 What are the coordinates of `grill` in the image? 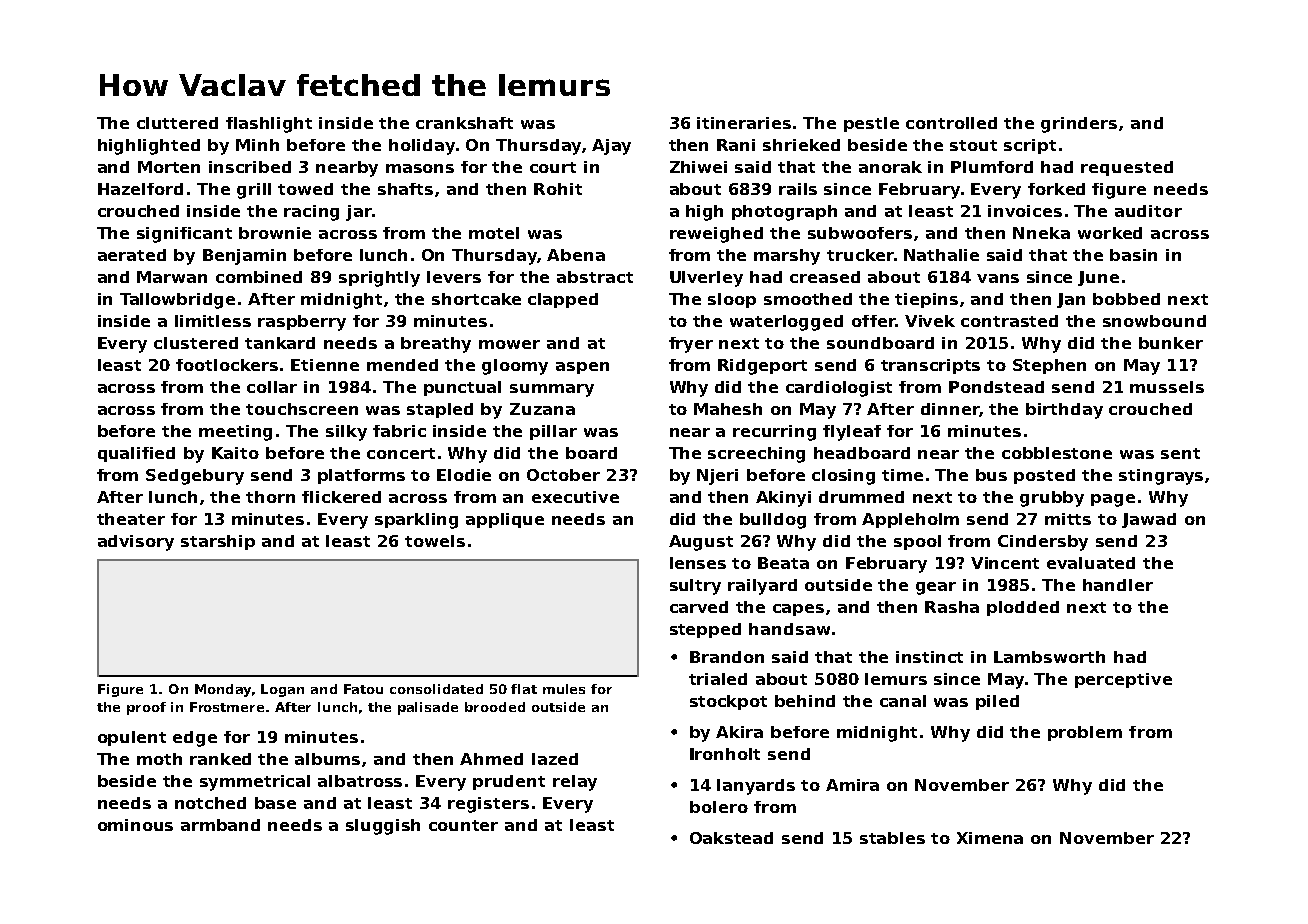 It's located at (254, 191).
